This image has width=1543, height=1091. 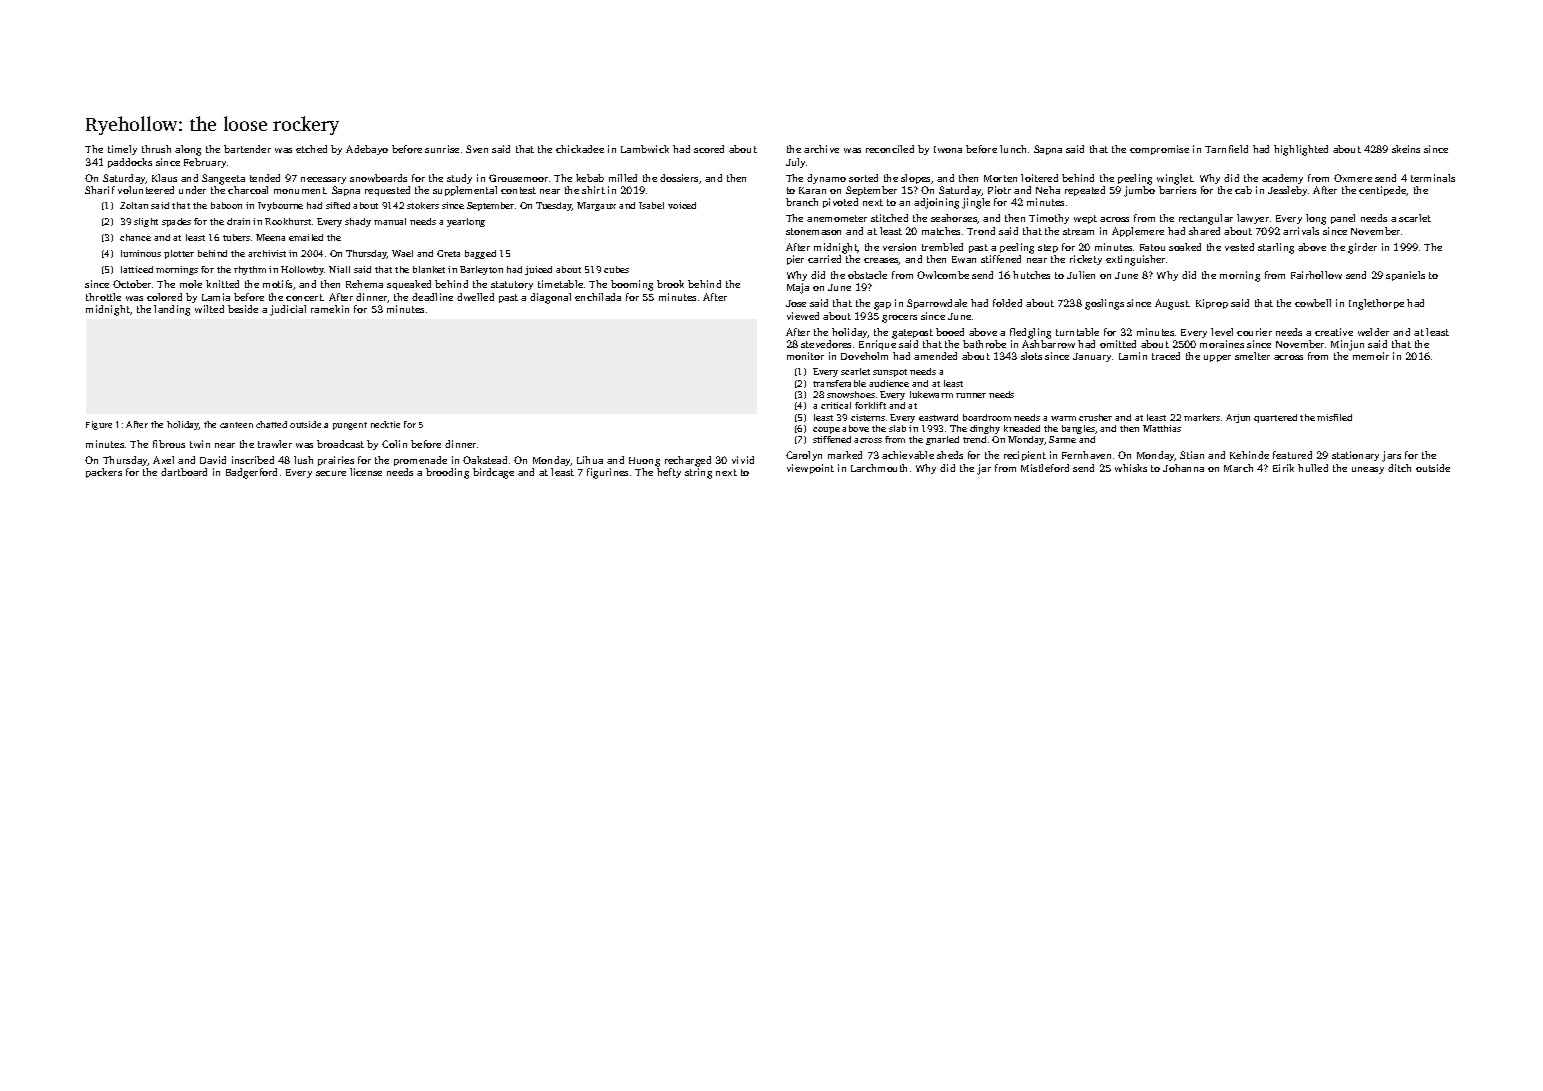 What do you see at coordinates (580, 149) in the image?
I see `chickadee` at bounding box center [580, 149].
